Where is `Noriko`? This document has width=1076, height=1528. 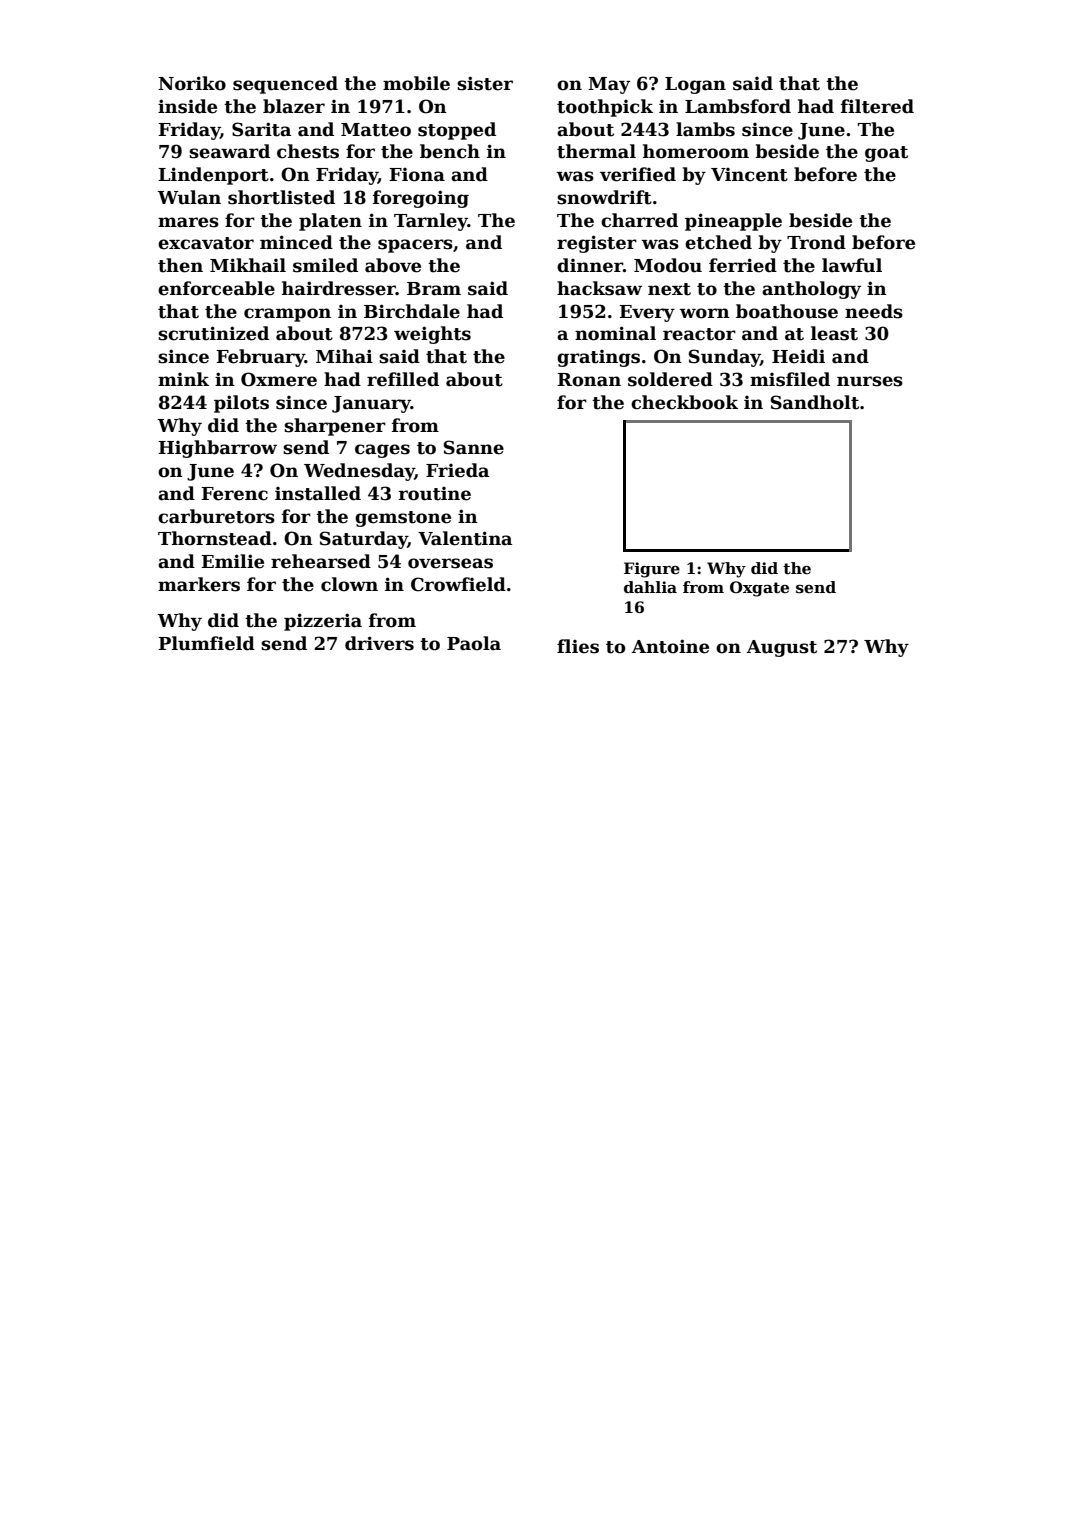
Noriko is located at coordinates (192, 83).
